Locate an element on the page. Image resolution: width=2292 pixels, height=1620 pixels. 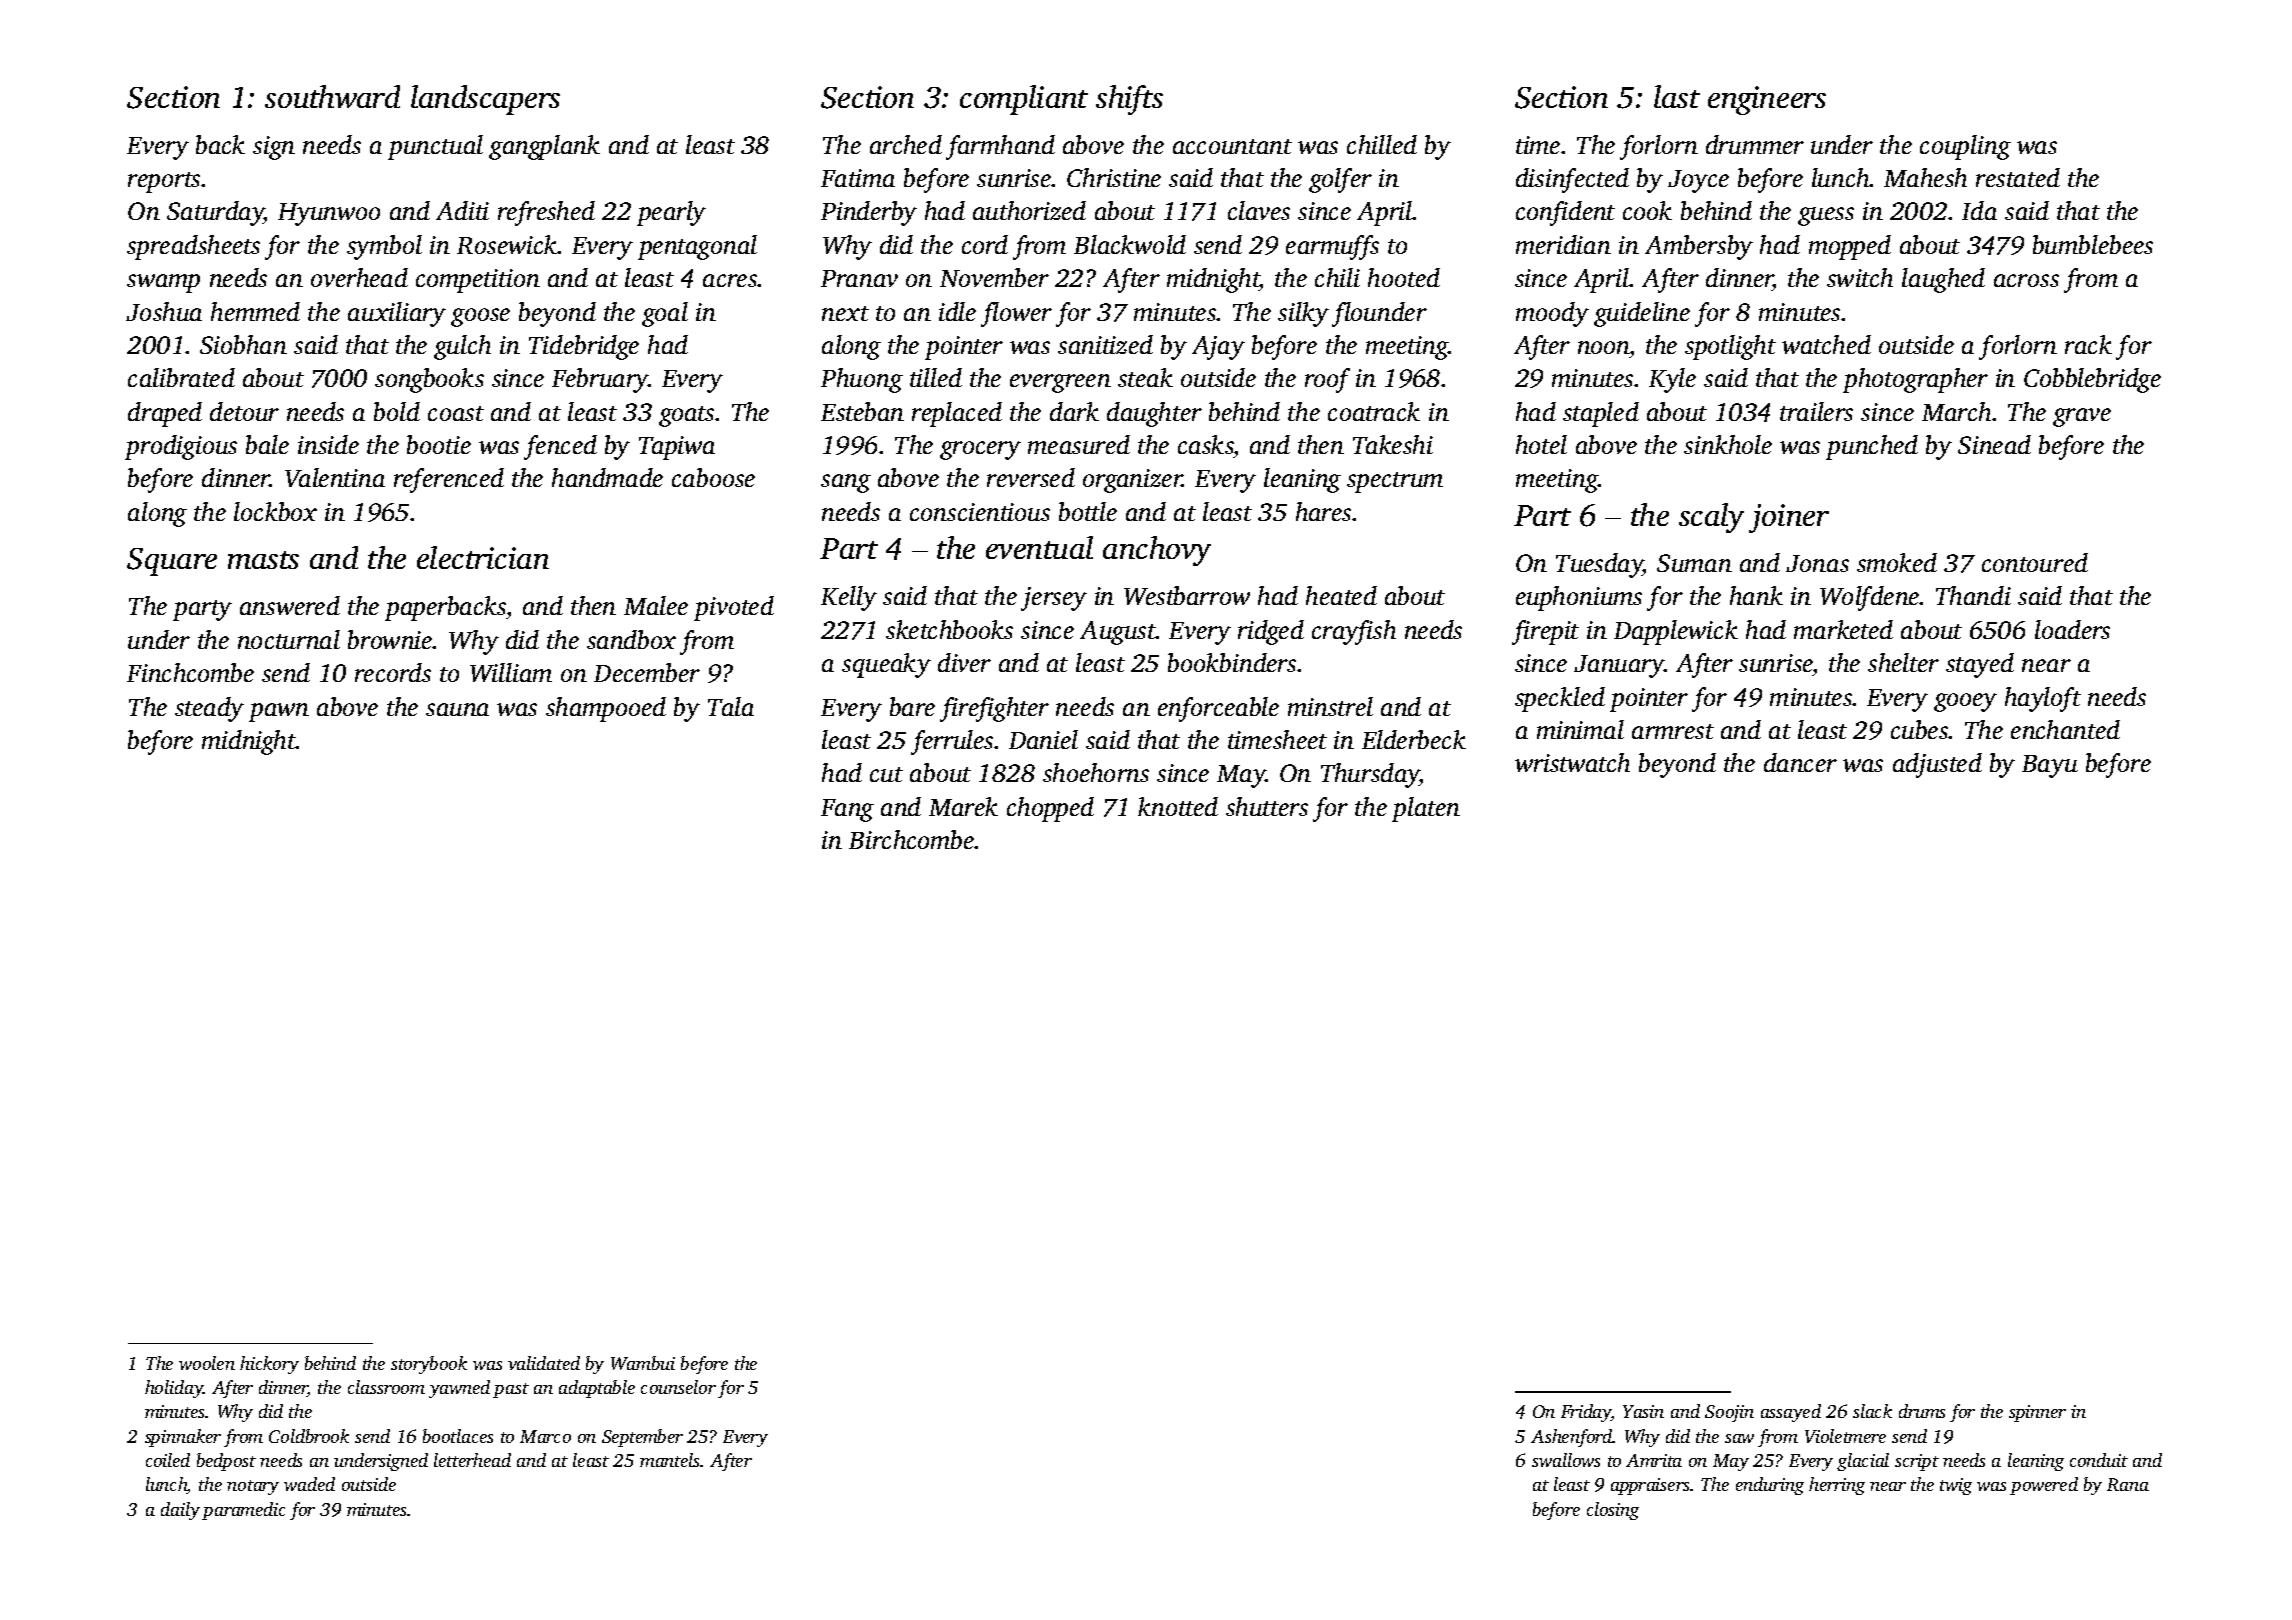
woolen is located at coordinates (207, 1363).
